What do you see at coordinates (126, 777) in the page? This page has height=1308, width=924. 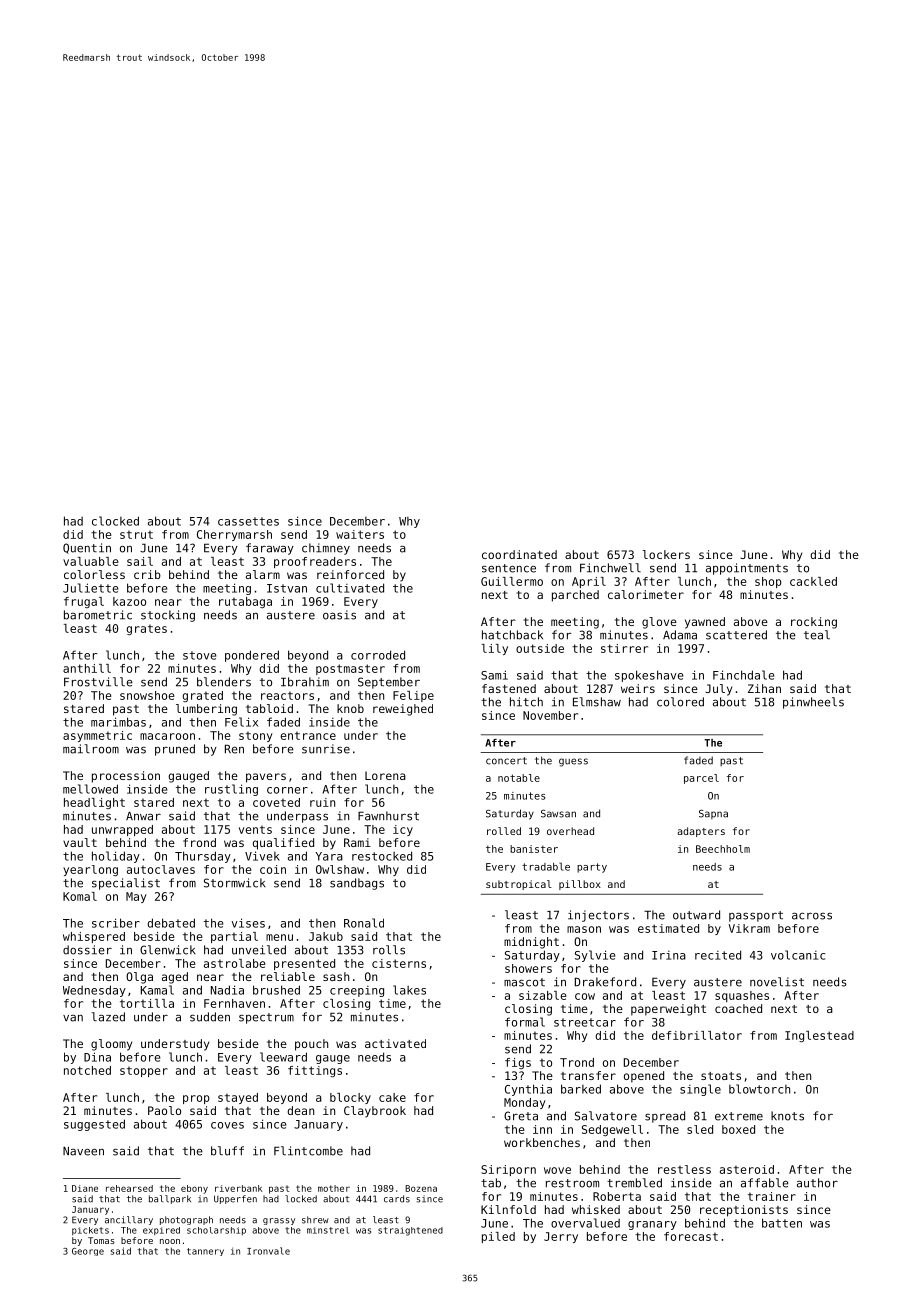 I see `procession` at bounding box center [126, 777].
